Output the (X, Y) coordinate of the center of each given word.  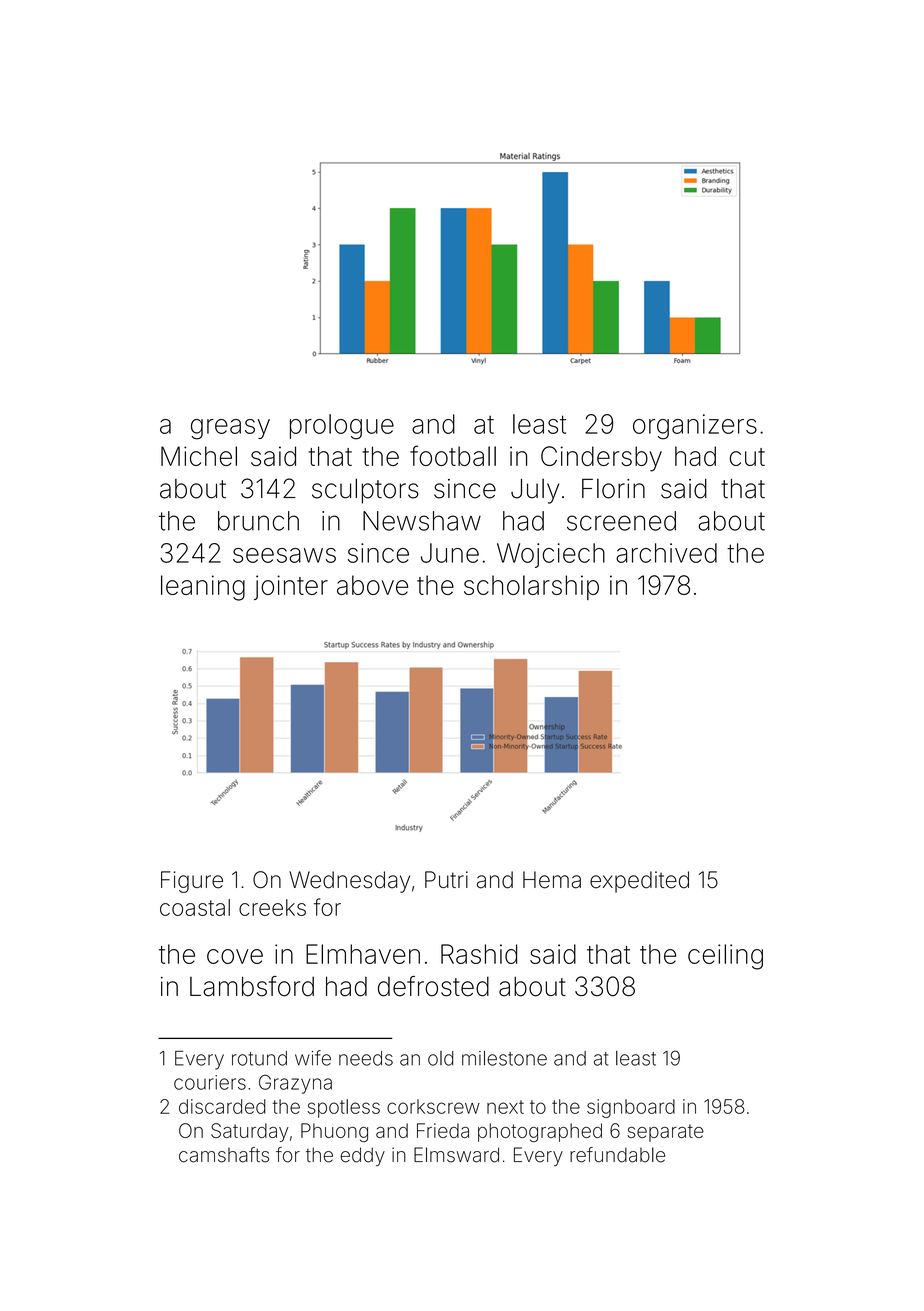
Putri (446, 879)
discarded (222, 1106)
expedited (639, 882)
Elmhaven (363, 954)
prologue (342, 427)
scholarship (531, 587)
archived (666, 553)
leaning (203, 588)
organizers (695, 427)
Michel (199, 456)
